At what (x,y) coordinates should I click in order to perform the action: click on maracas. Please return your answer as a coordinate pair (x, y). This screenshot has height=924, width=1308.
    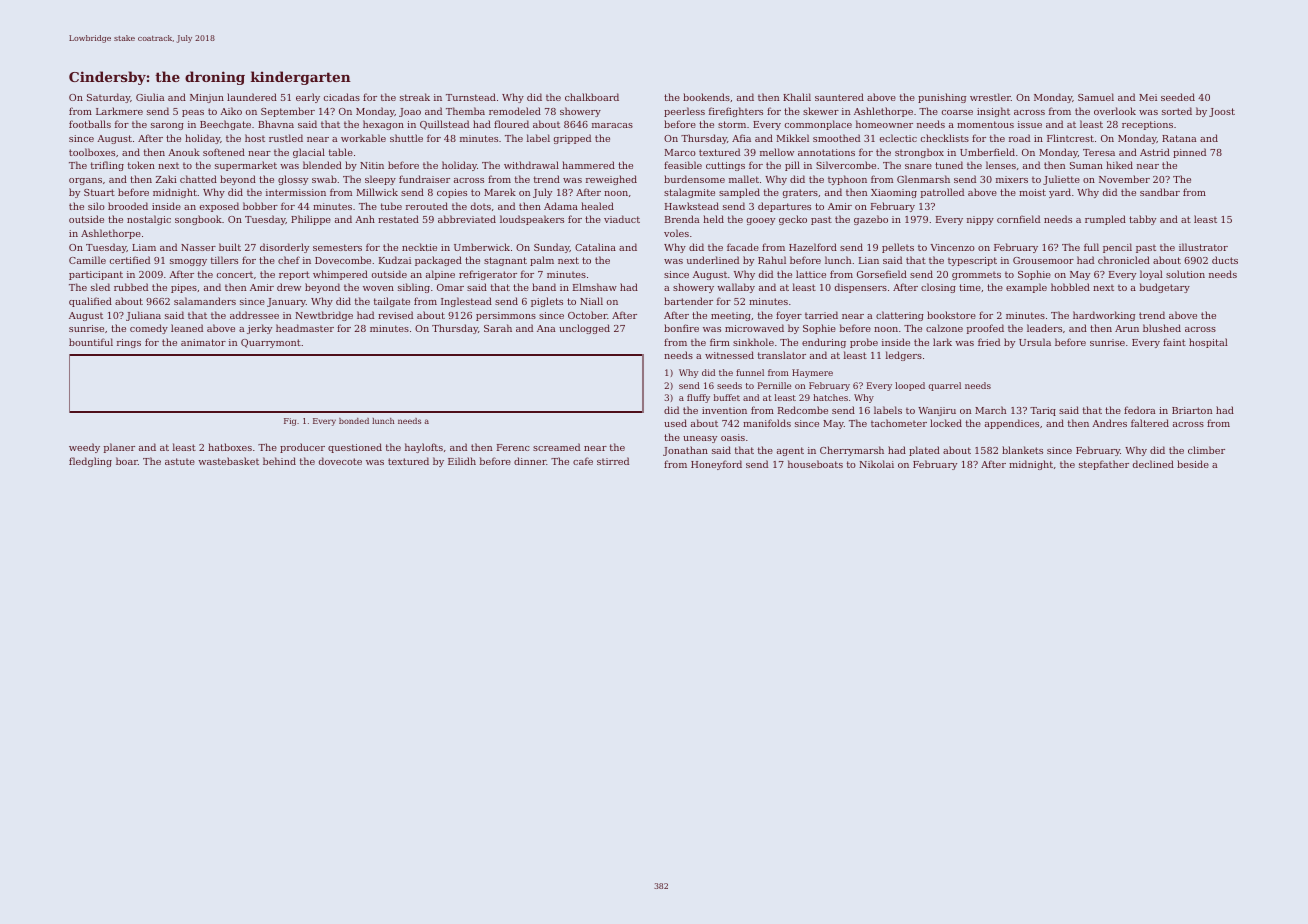
    Looking at the image, I should click on (612, 125).
